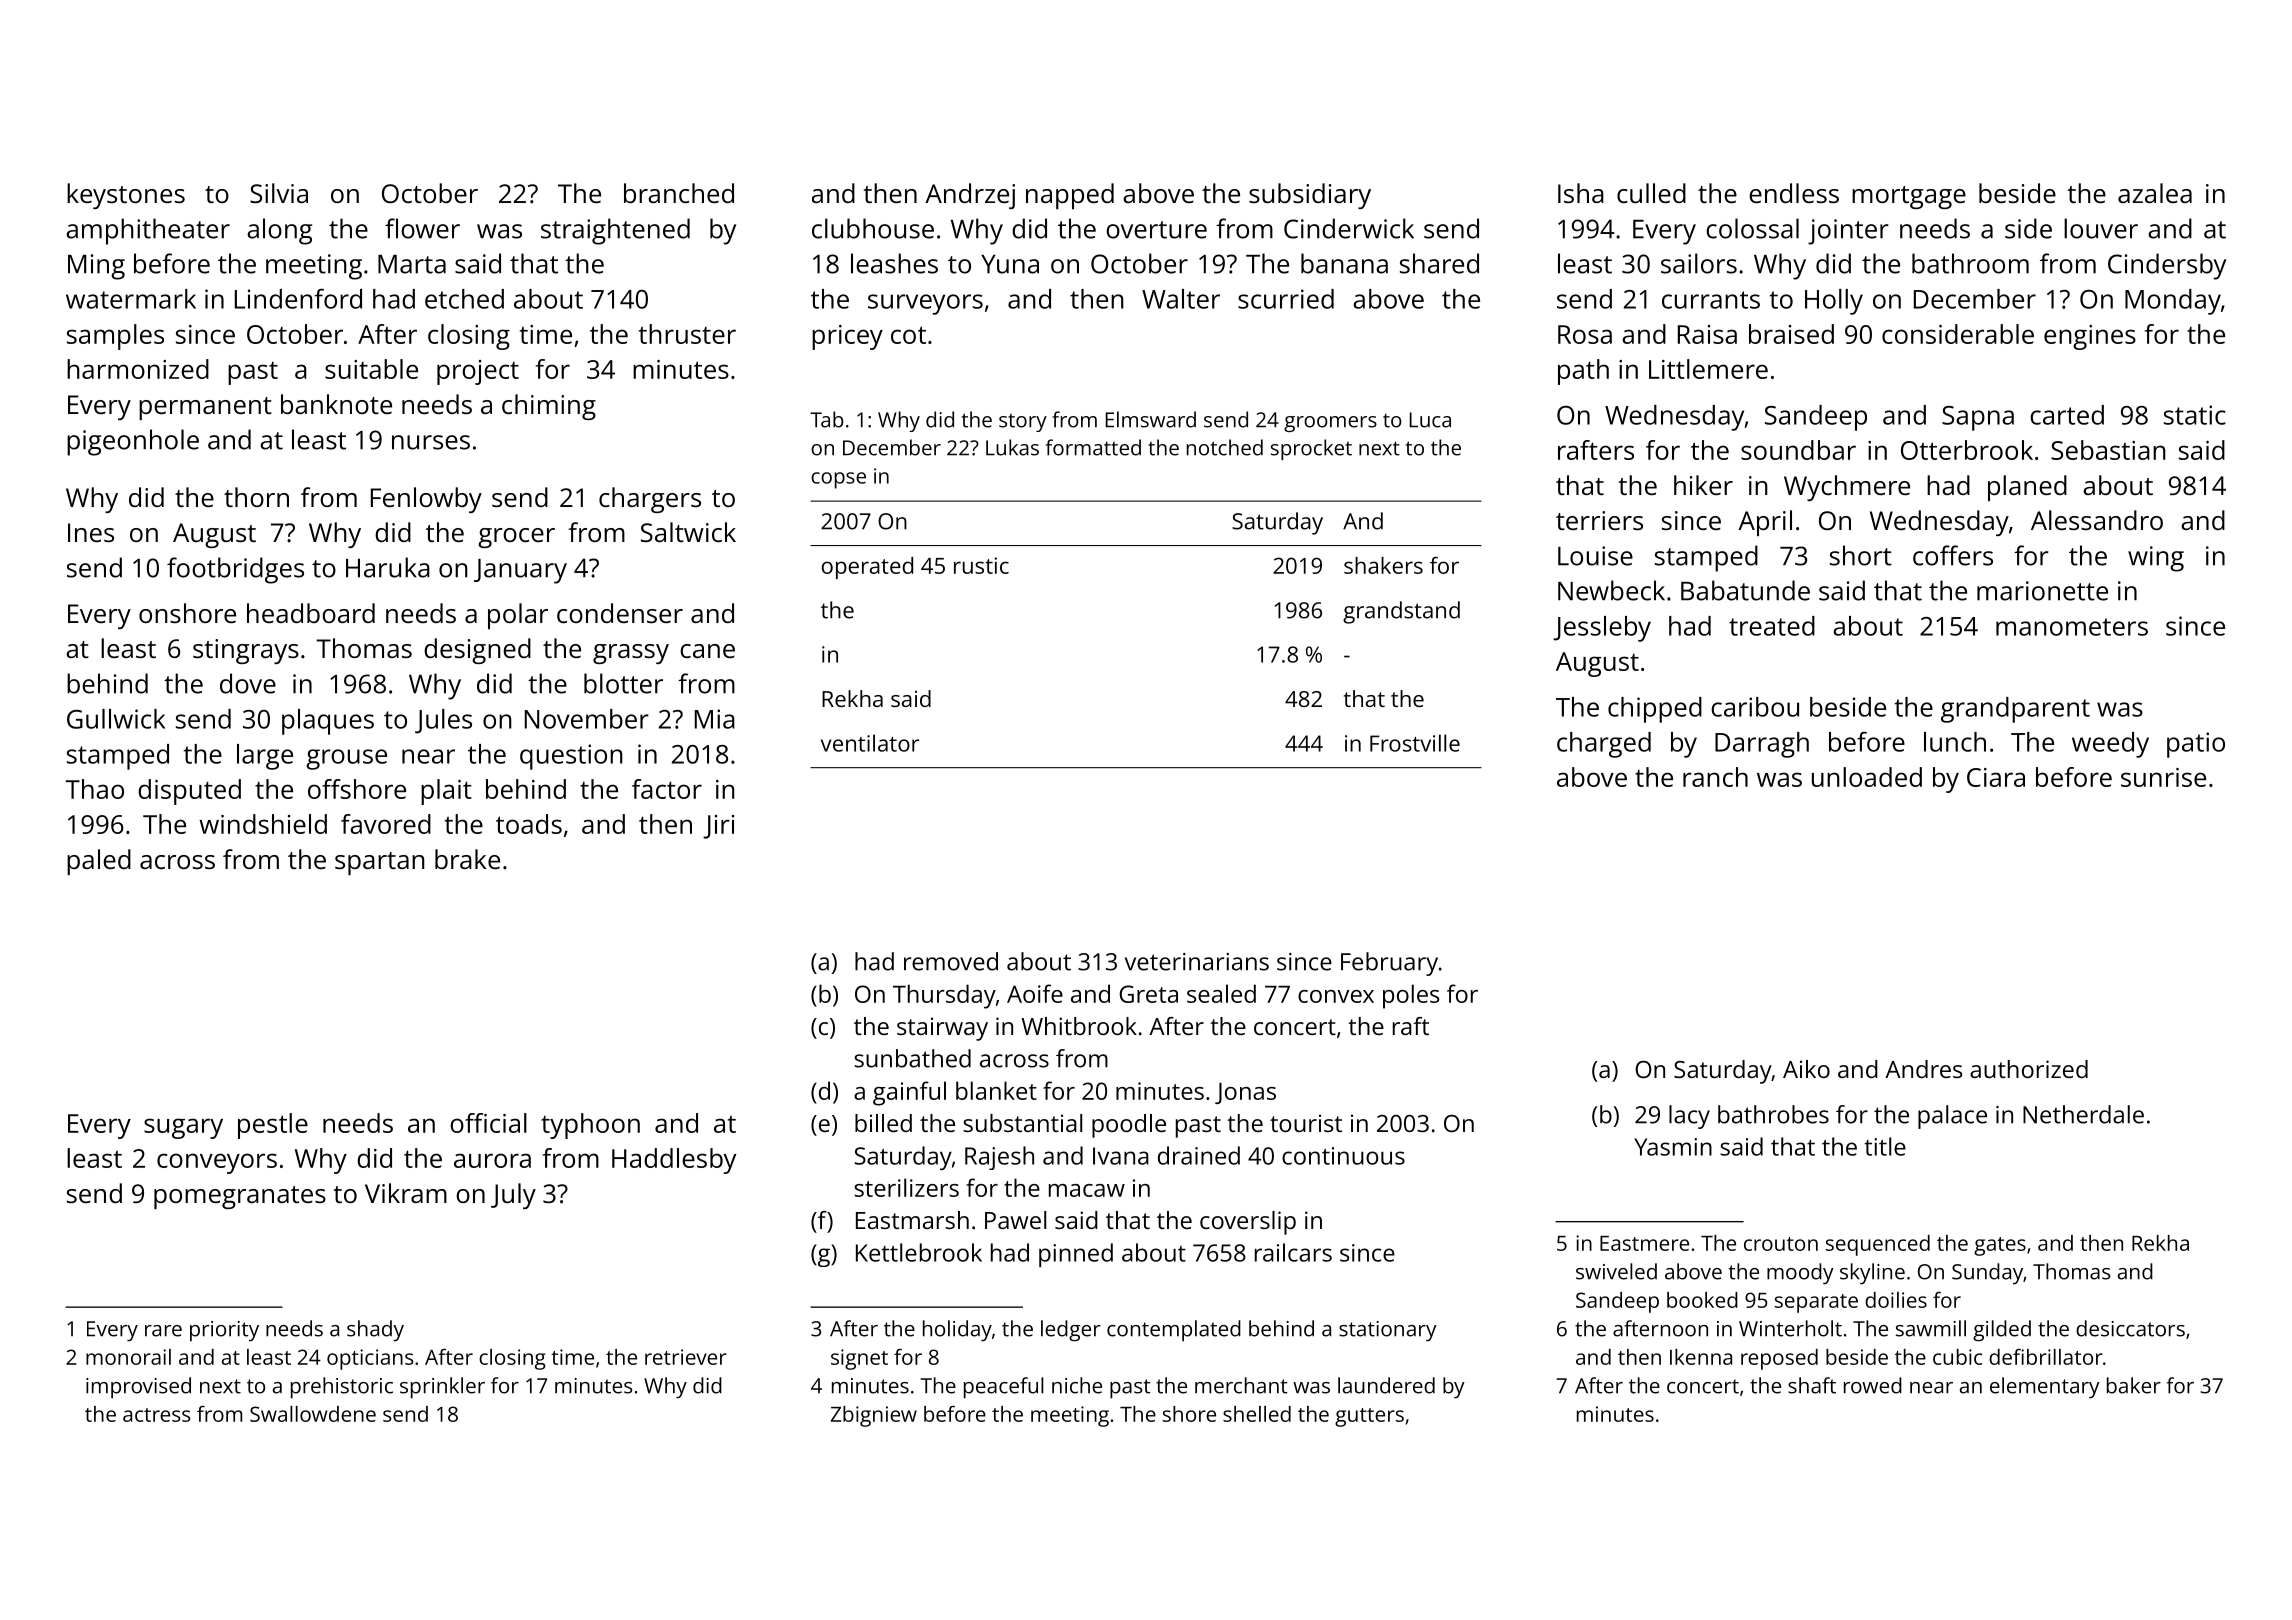 The height and width of the document is (1620, 2292). Describe the element at coordinates (867, 568) in the document. I see `operated` at that location.
